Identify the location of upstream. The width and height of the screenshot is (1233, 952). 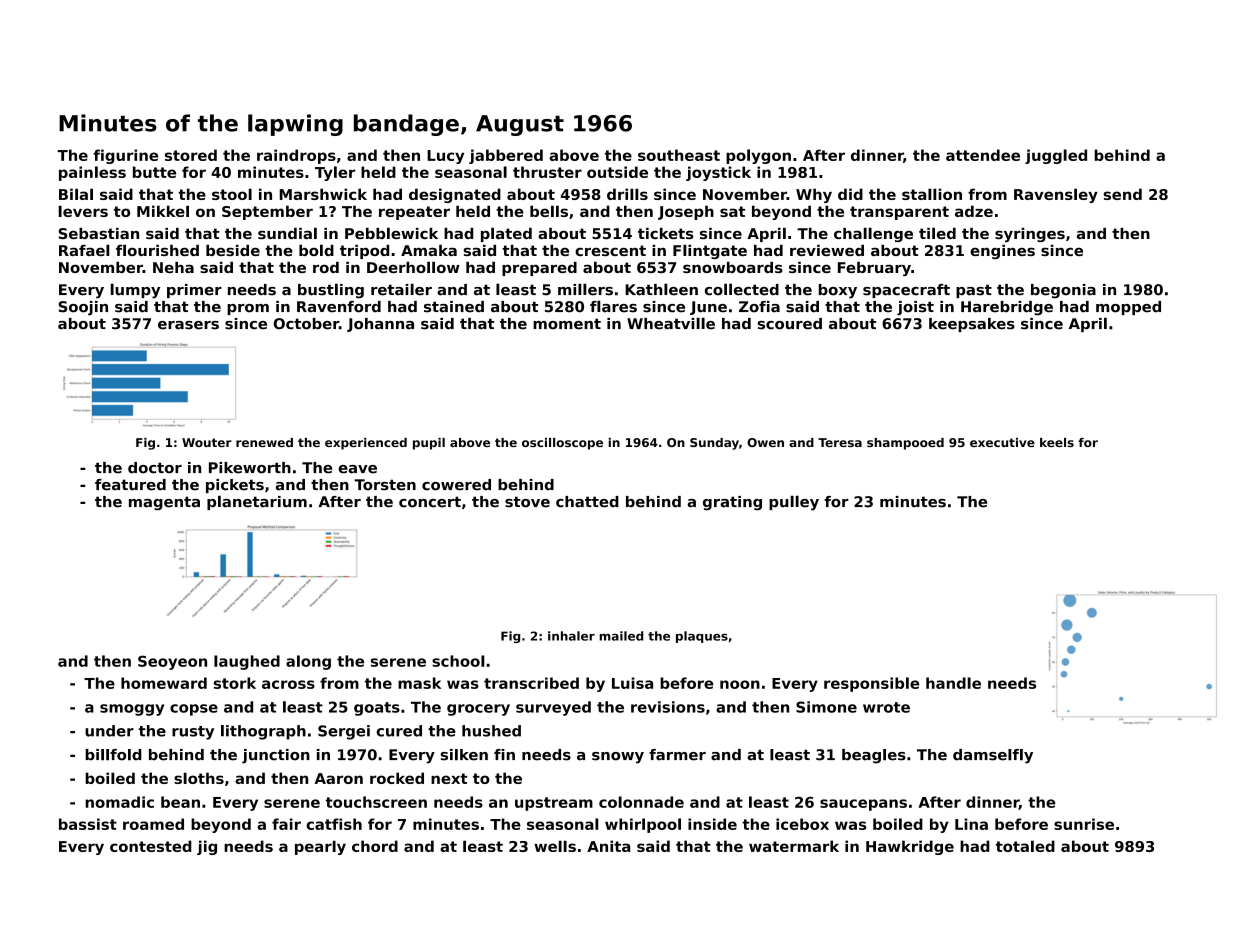
(554, 804).
